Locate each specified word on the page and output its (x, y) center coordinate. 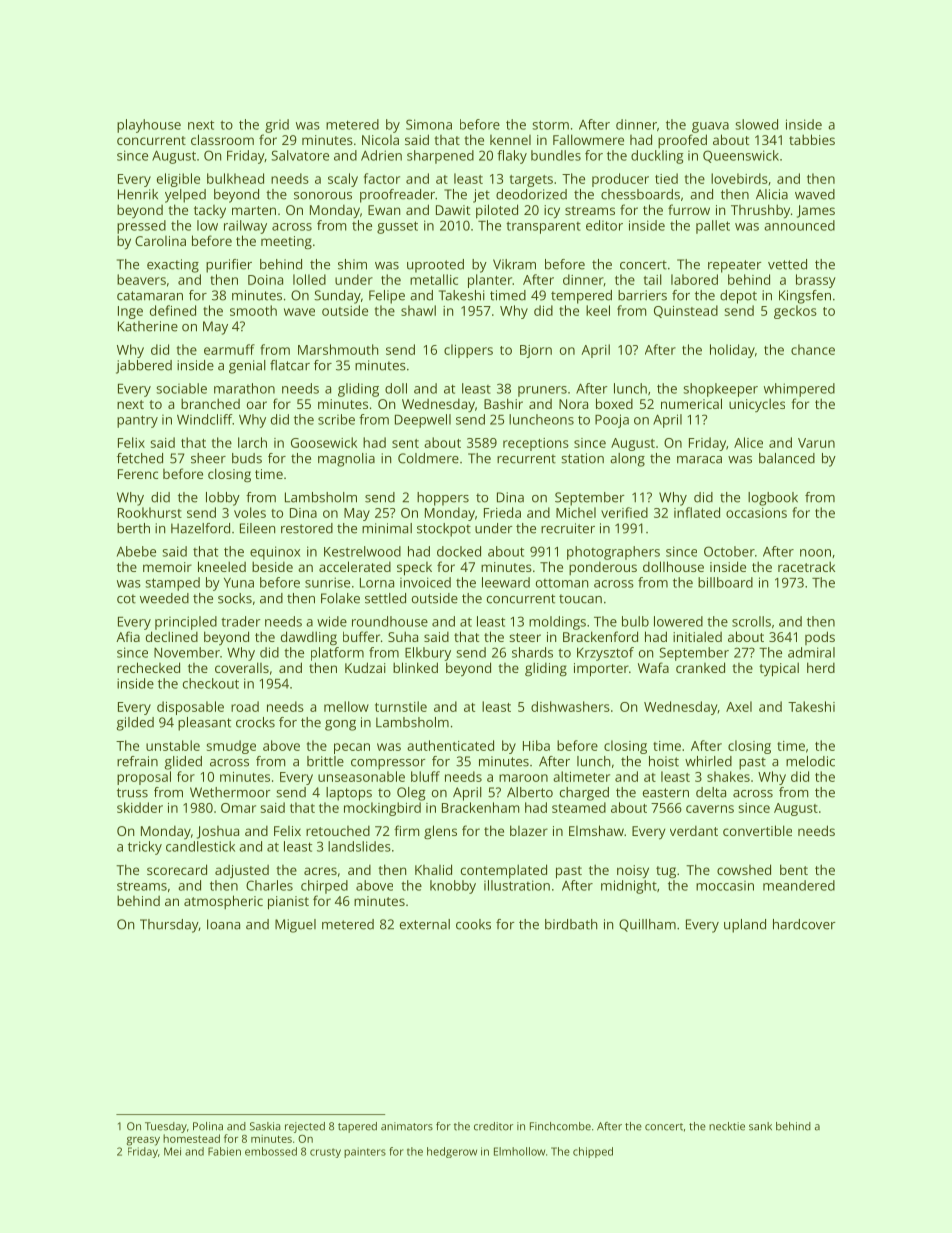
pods (820, 638)
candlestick (200, 846)
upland (745, 926)
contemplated (504, 871)
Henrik (138, 194)
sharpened (440, 157)
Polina (208, 1126)
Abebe (136, 551)
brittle (325, 761)
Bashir (503, 403)
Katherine (148, 326)
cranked (700, 667)
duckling (657, 157)
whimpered (799, 390)
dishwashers (570, 706)
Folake (340, 598)
